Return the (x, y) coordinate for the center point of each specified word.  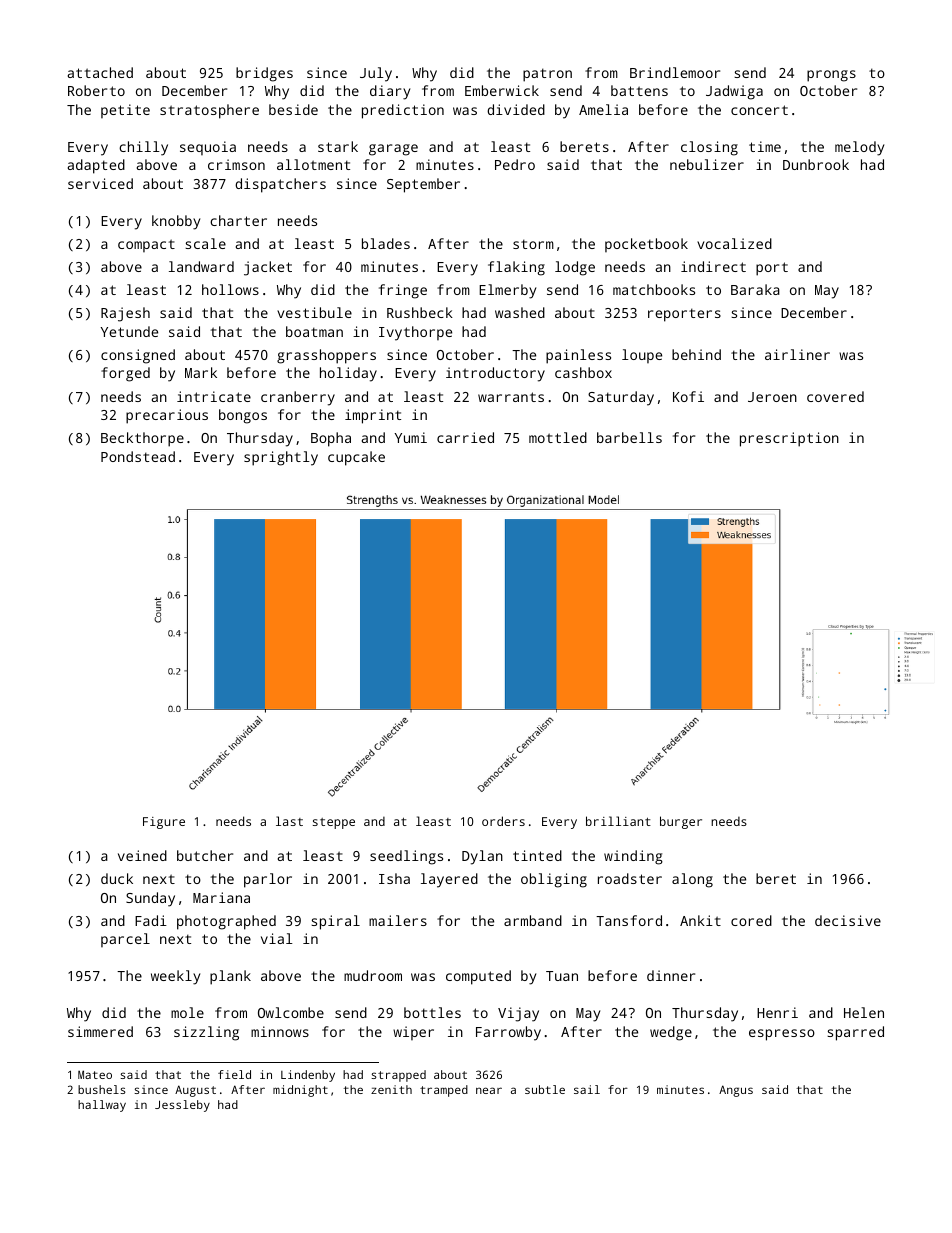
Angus (736, 1091)
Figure (164, 823)
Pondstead (138, 456)
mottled (558, 437)
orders (503, 821)
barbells (629, 437)
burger (681, 822)
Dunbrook (816, 164)
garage (393, 150)
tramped (444, 1091)
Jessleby (182, 1106)
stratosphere (209, 111)
